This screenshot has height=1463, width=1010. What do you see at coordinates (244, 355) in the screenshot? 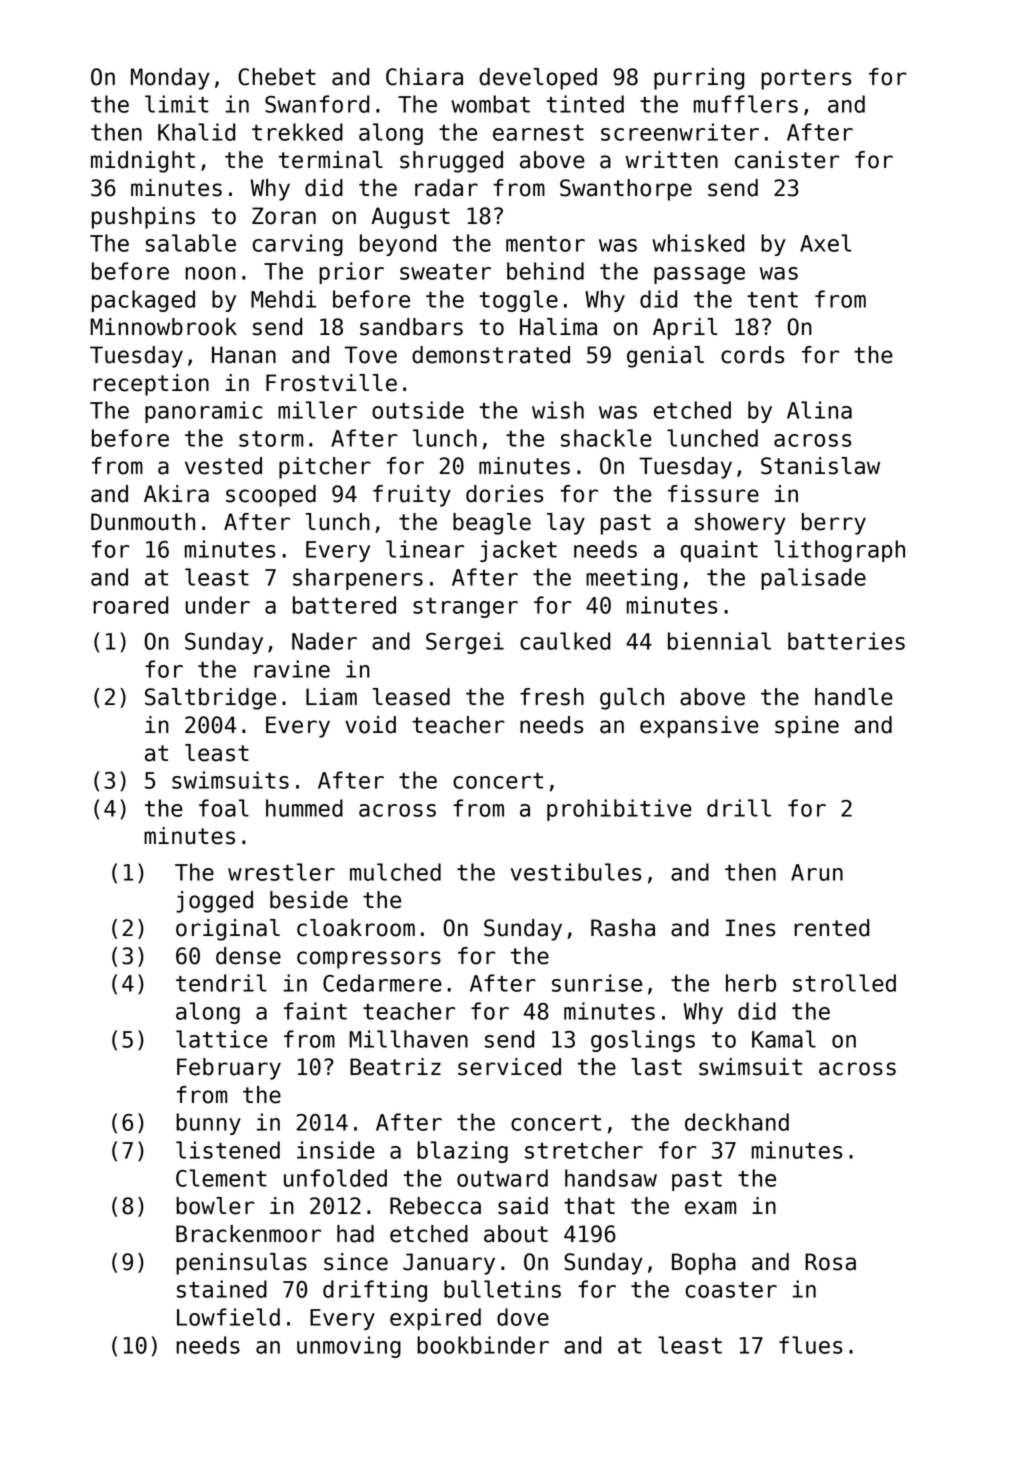
I see `Hanan` at bounding box center [244, 355].
